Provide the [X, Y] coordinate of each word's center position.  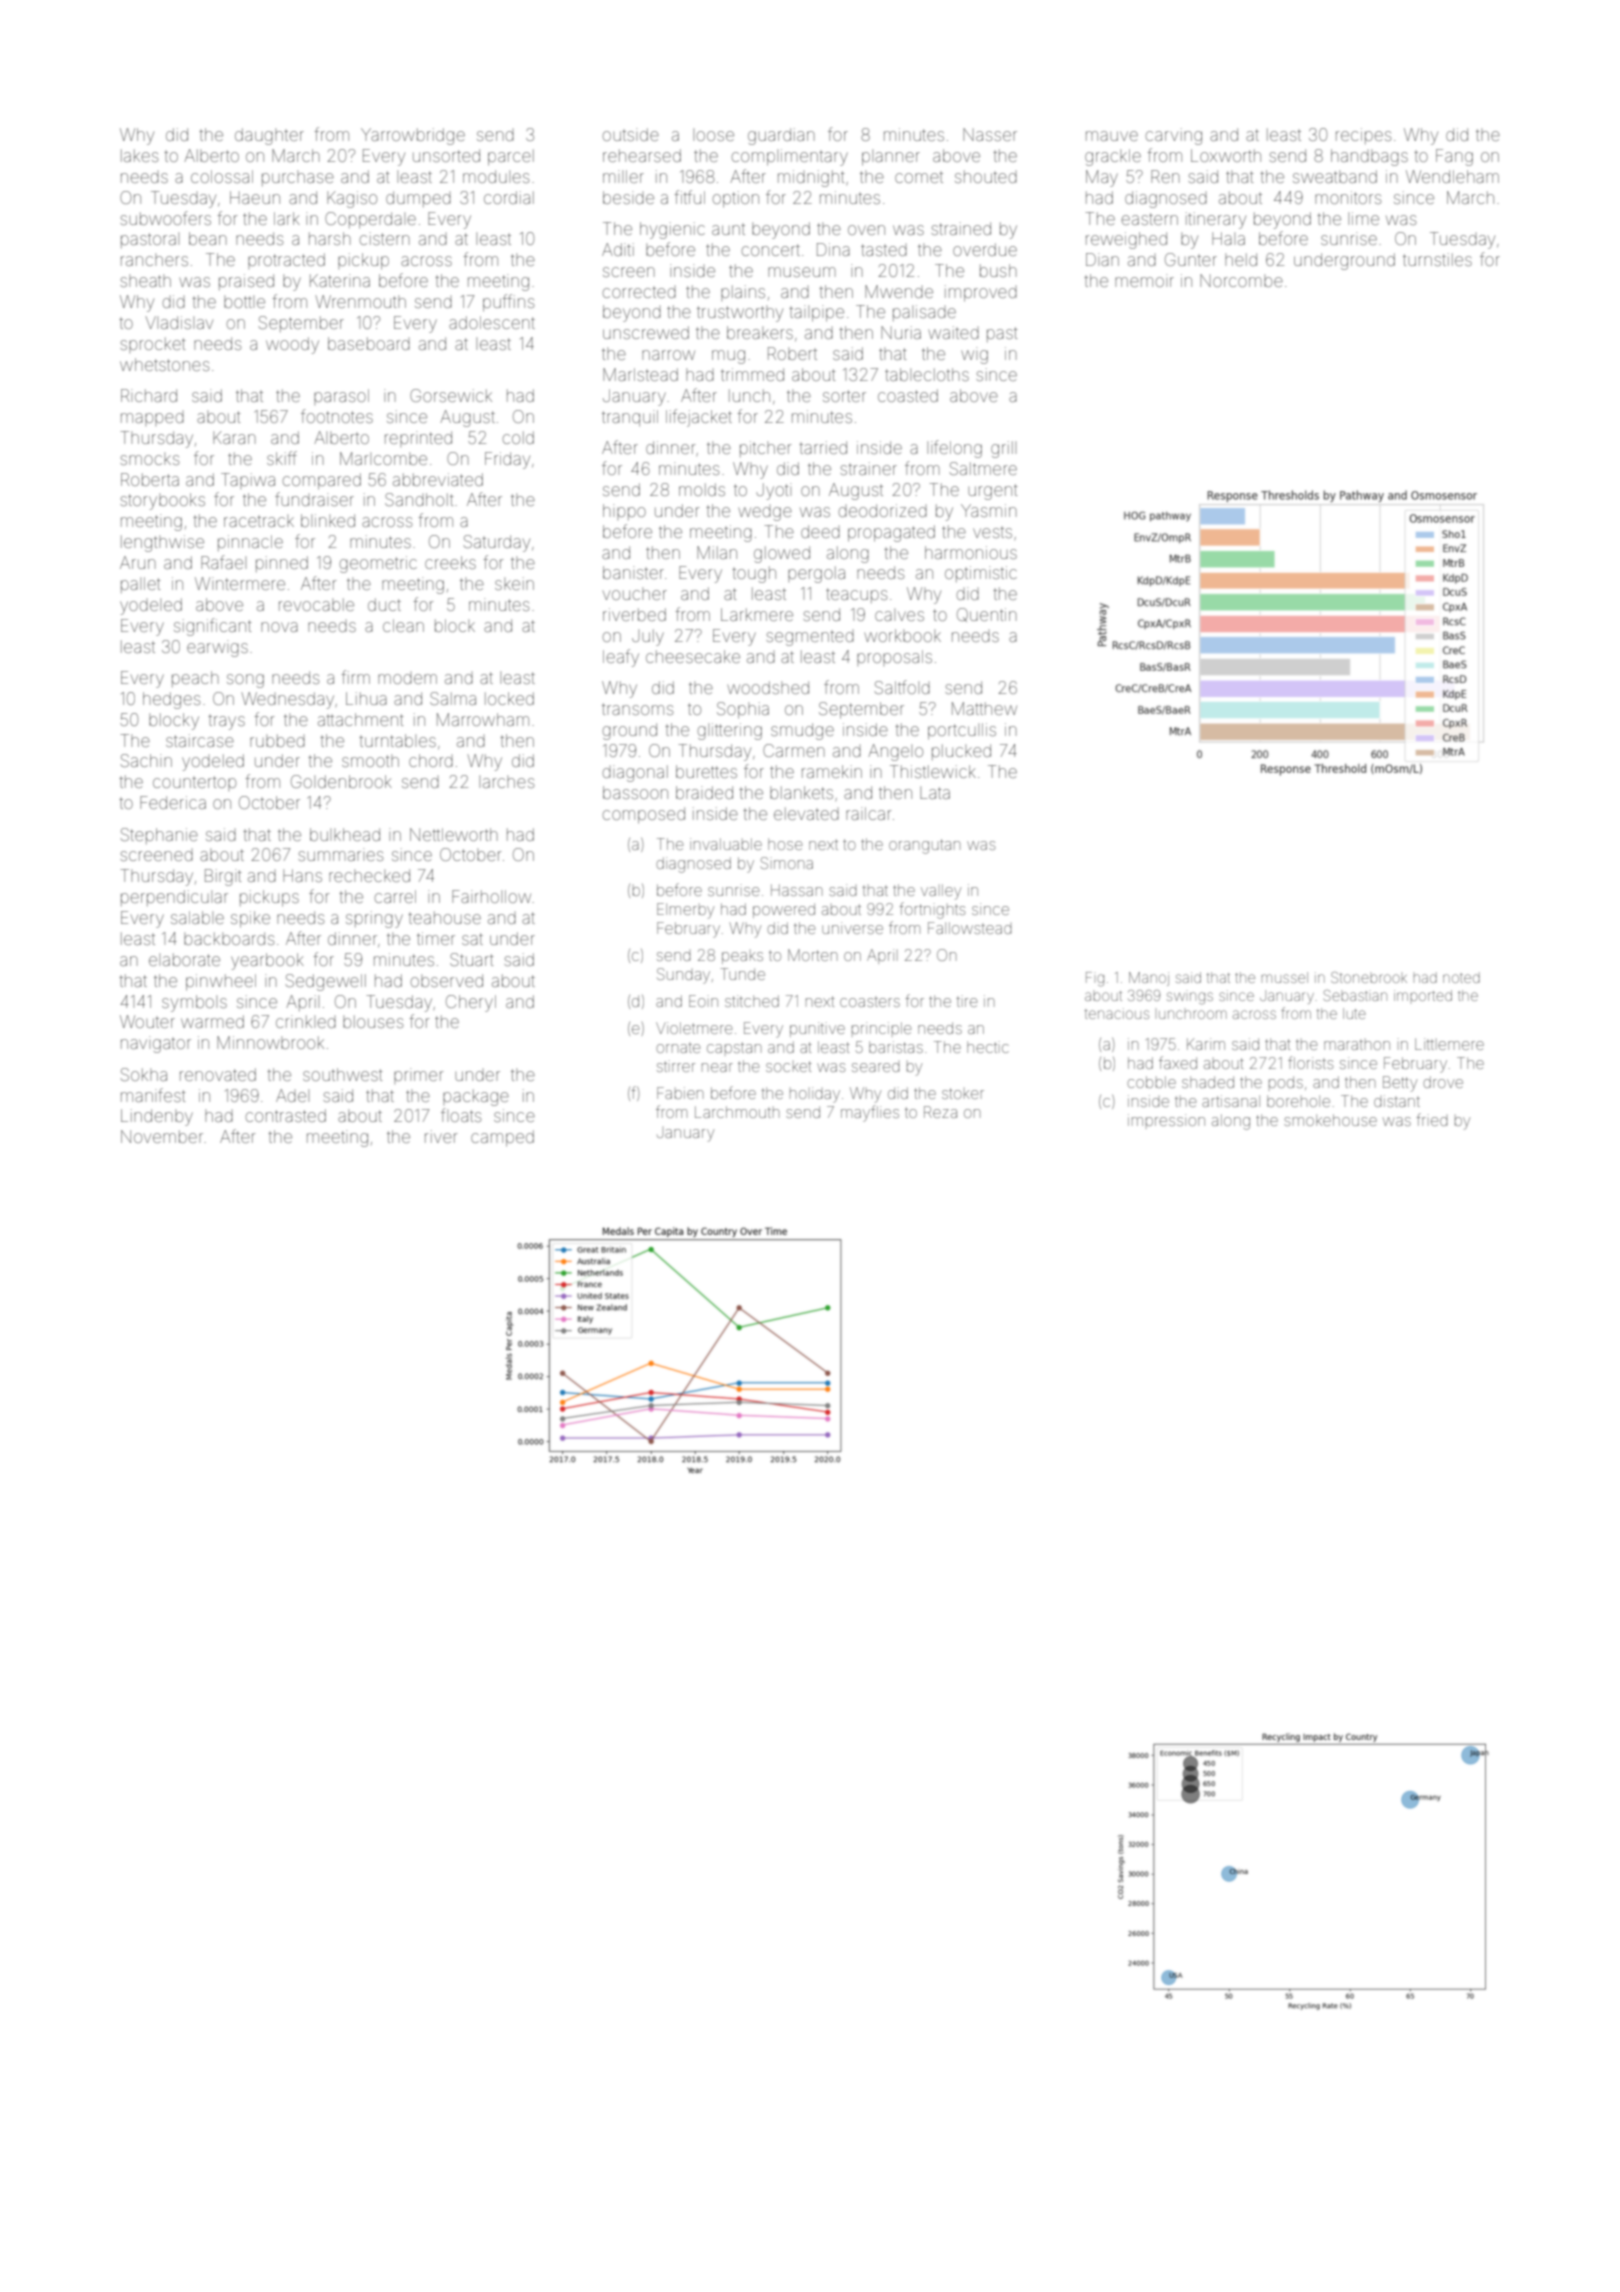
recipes [1363, 136]
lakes [139, 155]
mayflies [870, 1113]
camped [502, 1138]
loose [713, 135]
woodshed [768, 687]
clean [403, 625]
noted [1461, 977]
